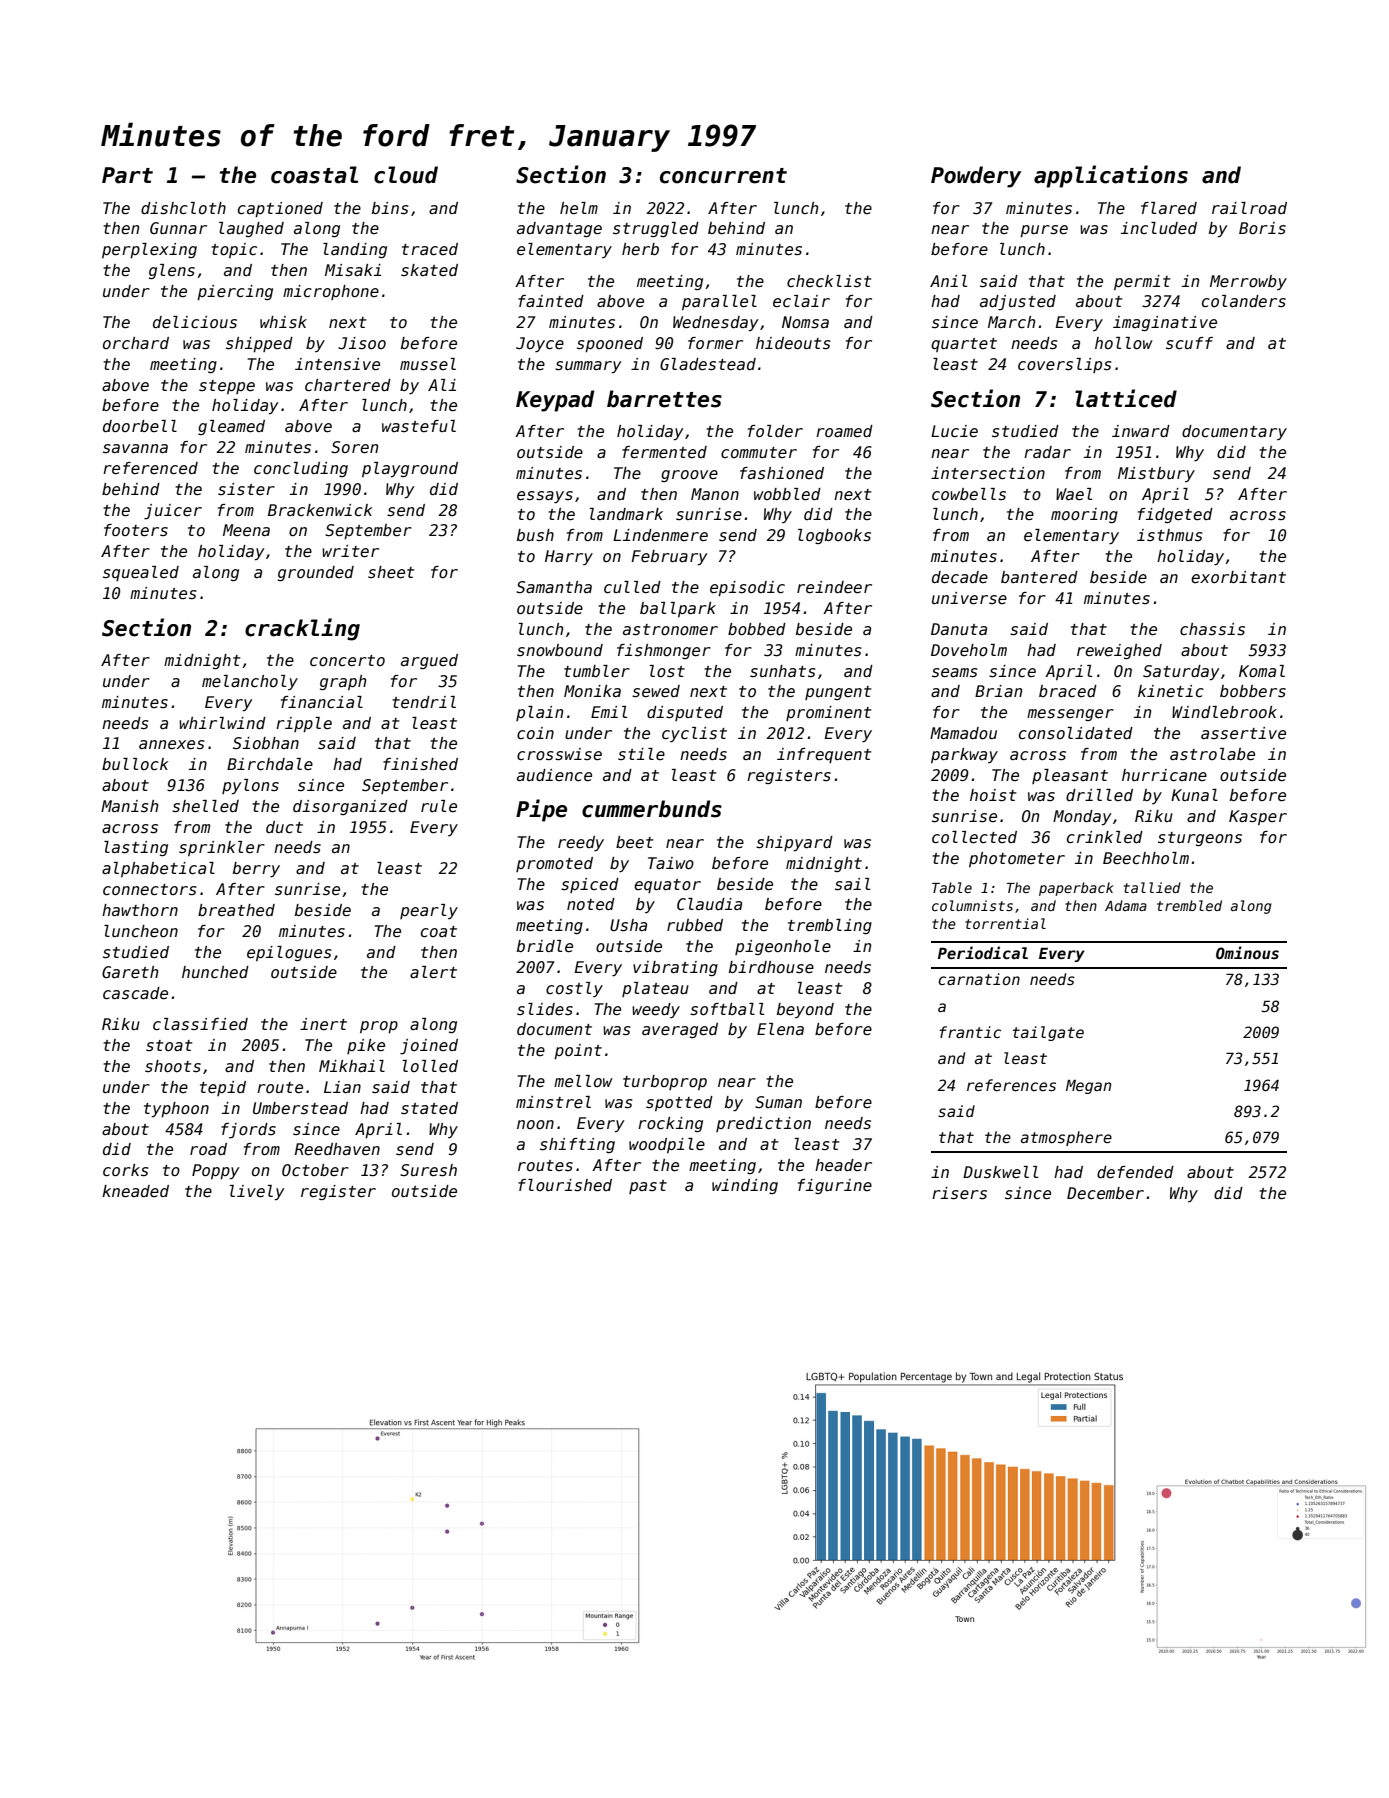 This document has height=1798, width=1389. Describe the element at coordinates (126, 1170) in the document. I see `corks` at that location.
